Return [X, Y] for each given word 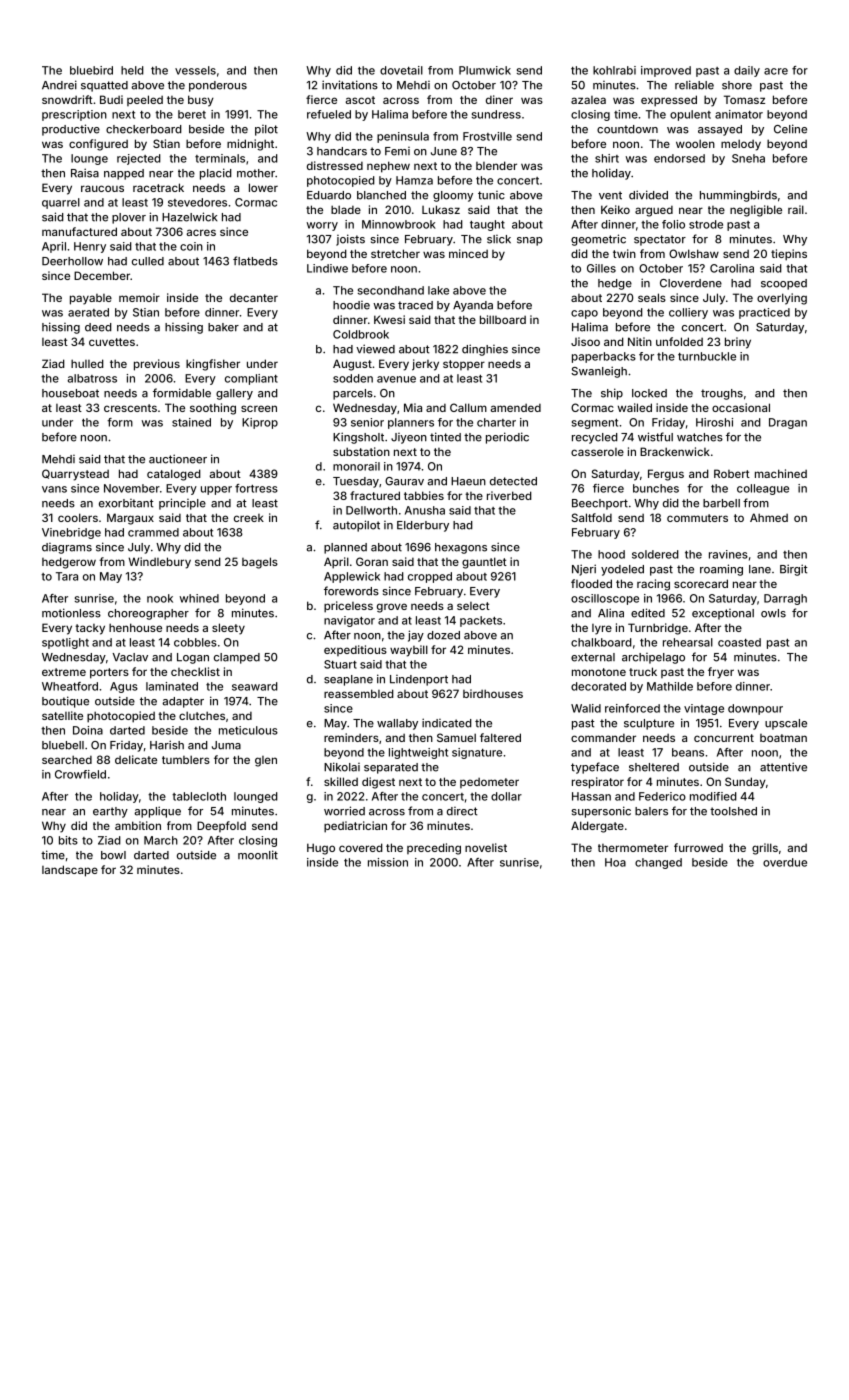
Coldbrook [361, 334]
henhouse [135, 627]
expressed [669, 101]
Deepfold [221, 826]
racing [653, 585]
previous [157, 365]
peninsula [403, 137]
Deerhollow [72, 261]
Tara [67, 576]
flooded [591, 583]
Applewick [352, 577]
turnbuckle [707, 356]
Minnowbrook [399, 224]
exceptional [723, 614]
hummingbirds [738, 196]
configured [98, 145]
